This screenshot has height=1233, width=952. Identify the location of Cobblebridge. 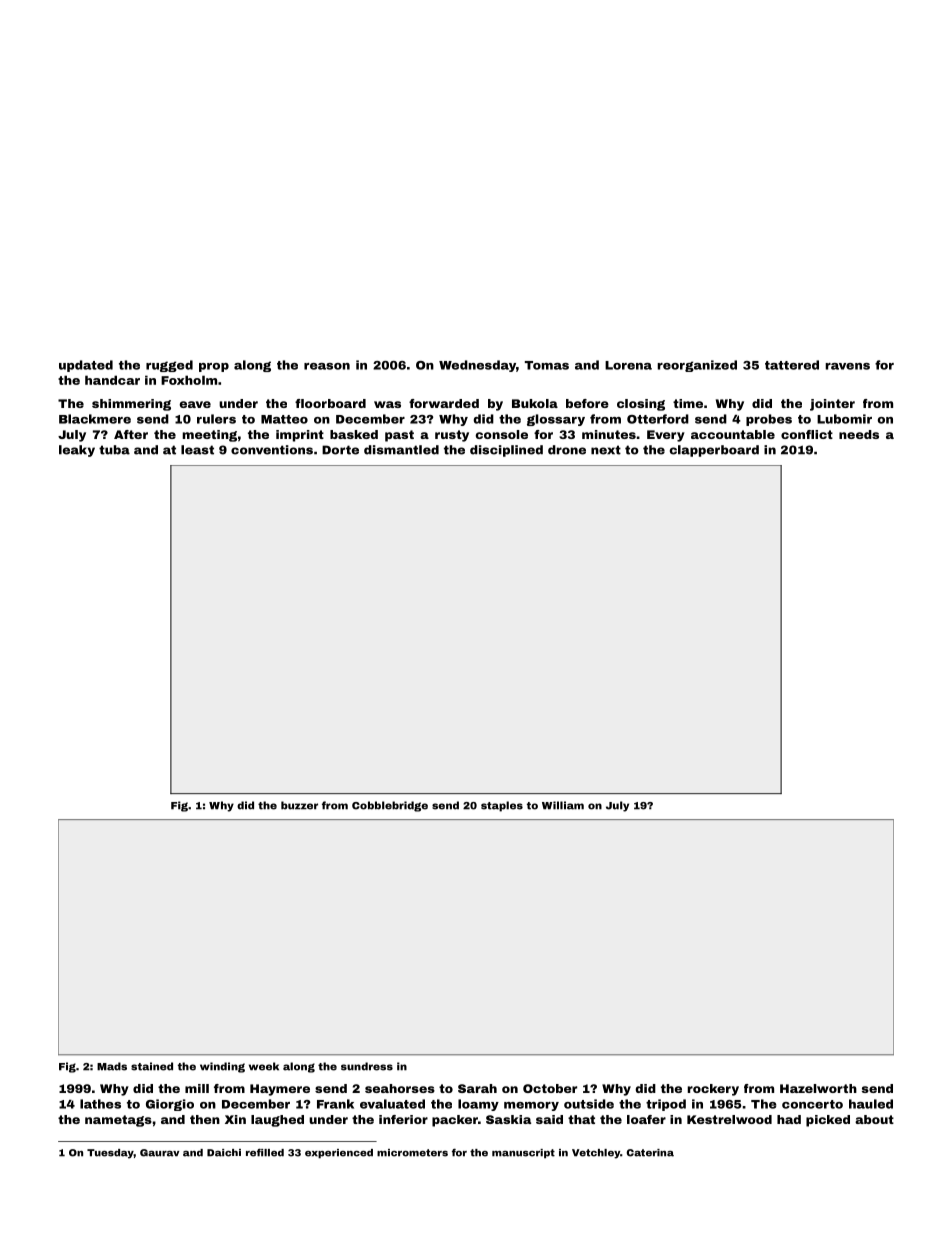
(390, 806).
